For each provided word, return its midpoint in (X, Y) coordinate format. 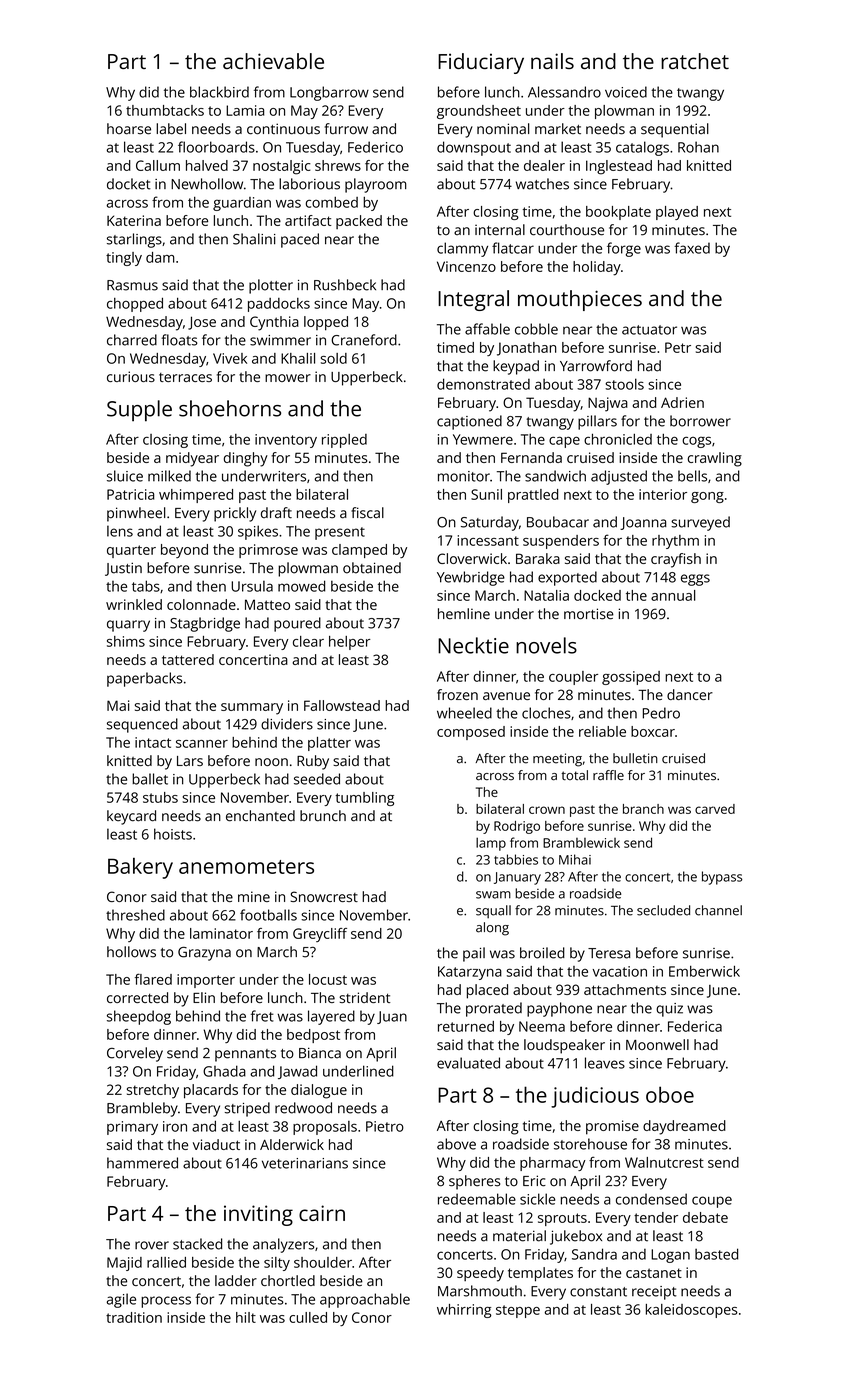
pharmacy (553, 1164)
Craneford (364, 340)
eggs (695, 580)
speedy (480, 1274)
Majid (124, 1264)
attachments (625, 989)
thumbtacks (165, 110)
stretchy (153, 1091)
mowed (301, 586)
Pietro (385, 1126)
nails (552, 61)
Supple (139, 411)
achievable (273, 61)
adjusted (619, 477)
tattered (188, 659)
